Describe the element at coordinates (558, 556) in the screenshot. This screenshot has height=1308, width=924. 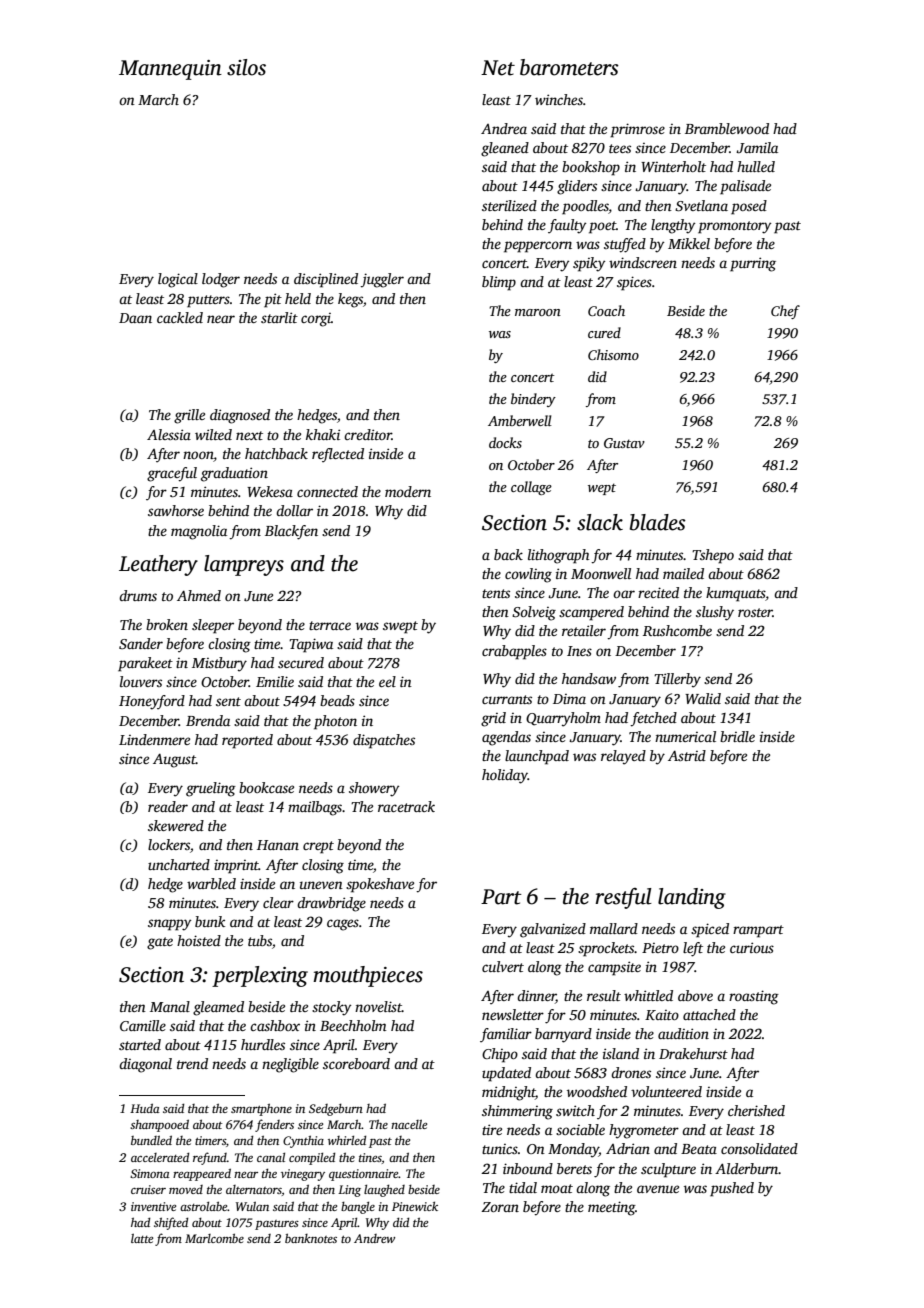
I see `lithograph` at that location.
